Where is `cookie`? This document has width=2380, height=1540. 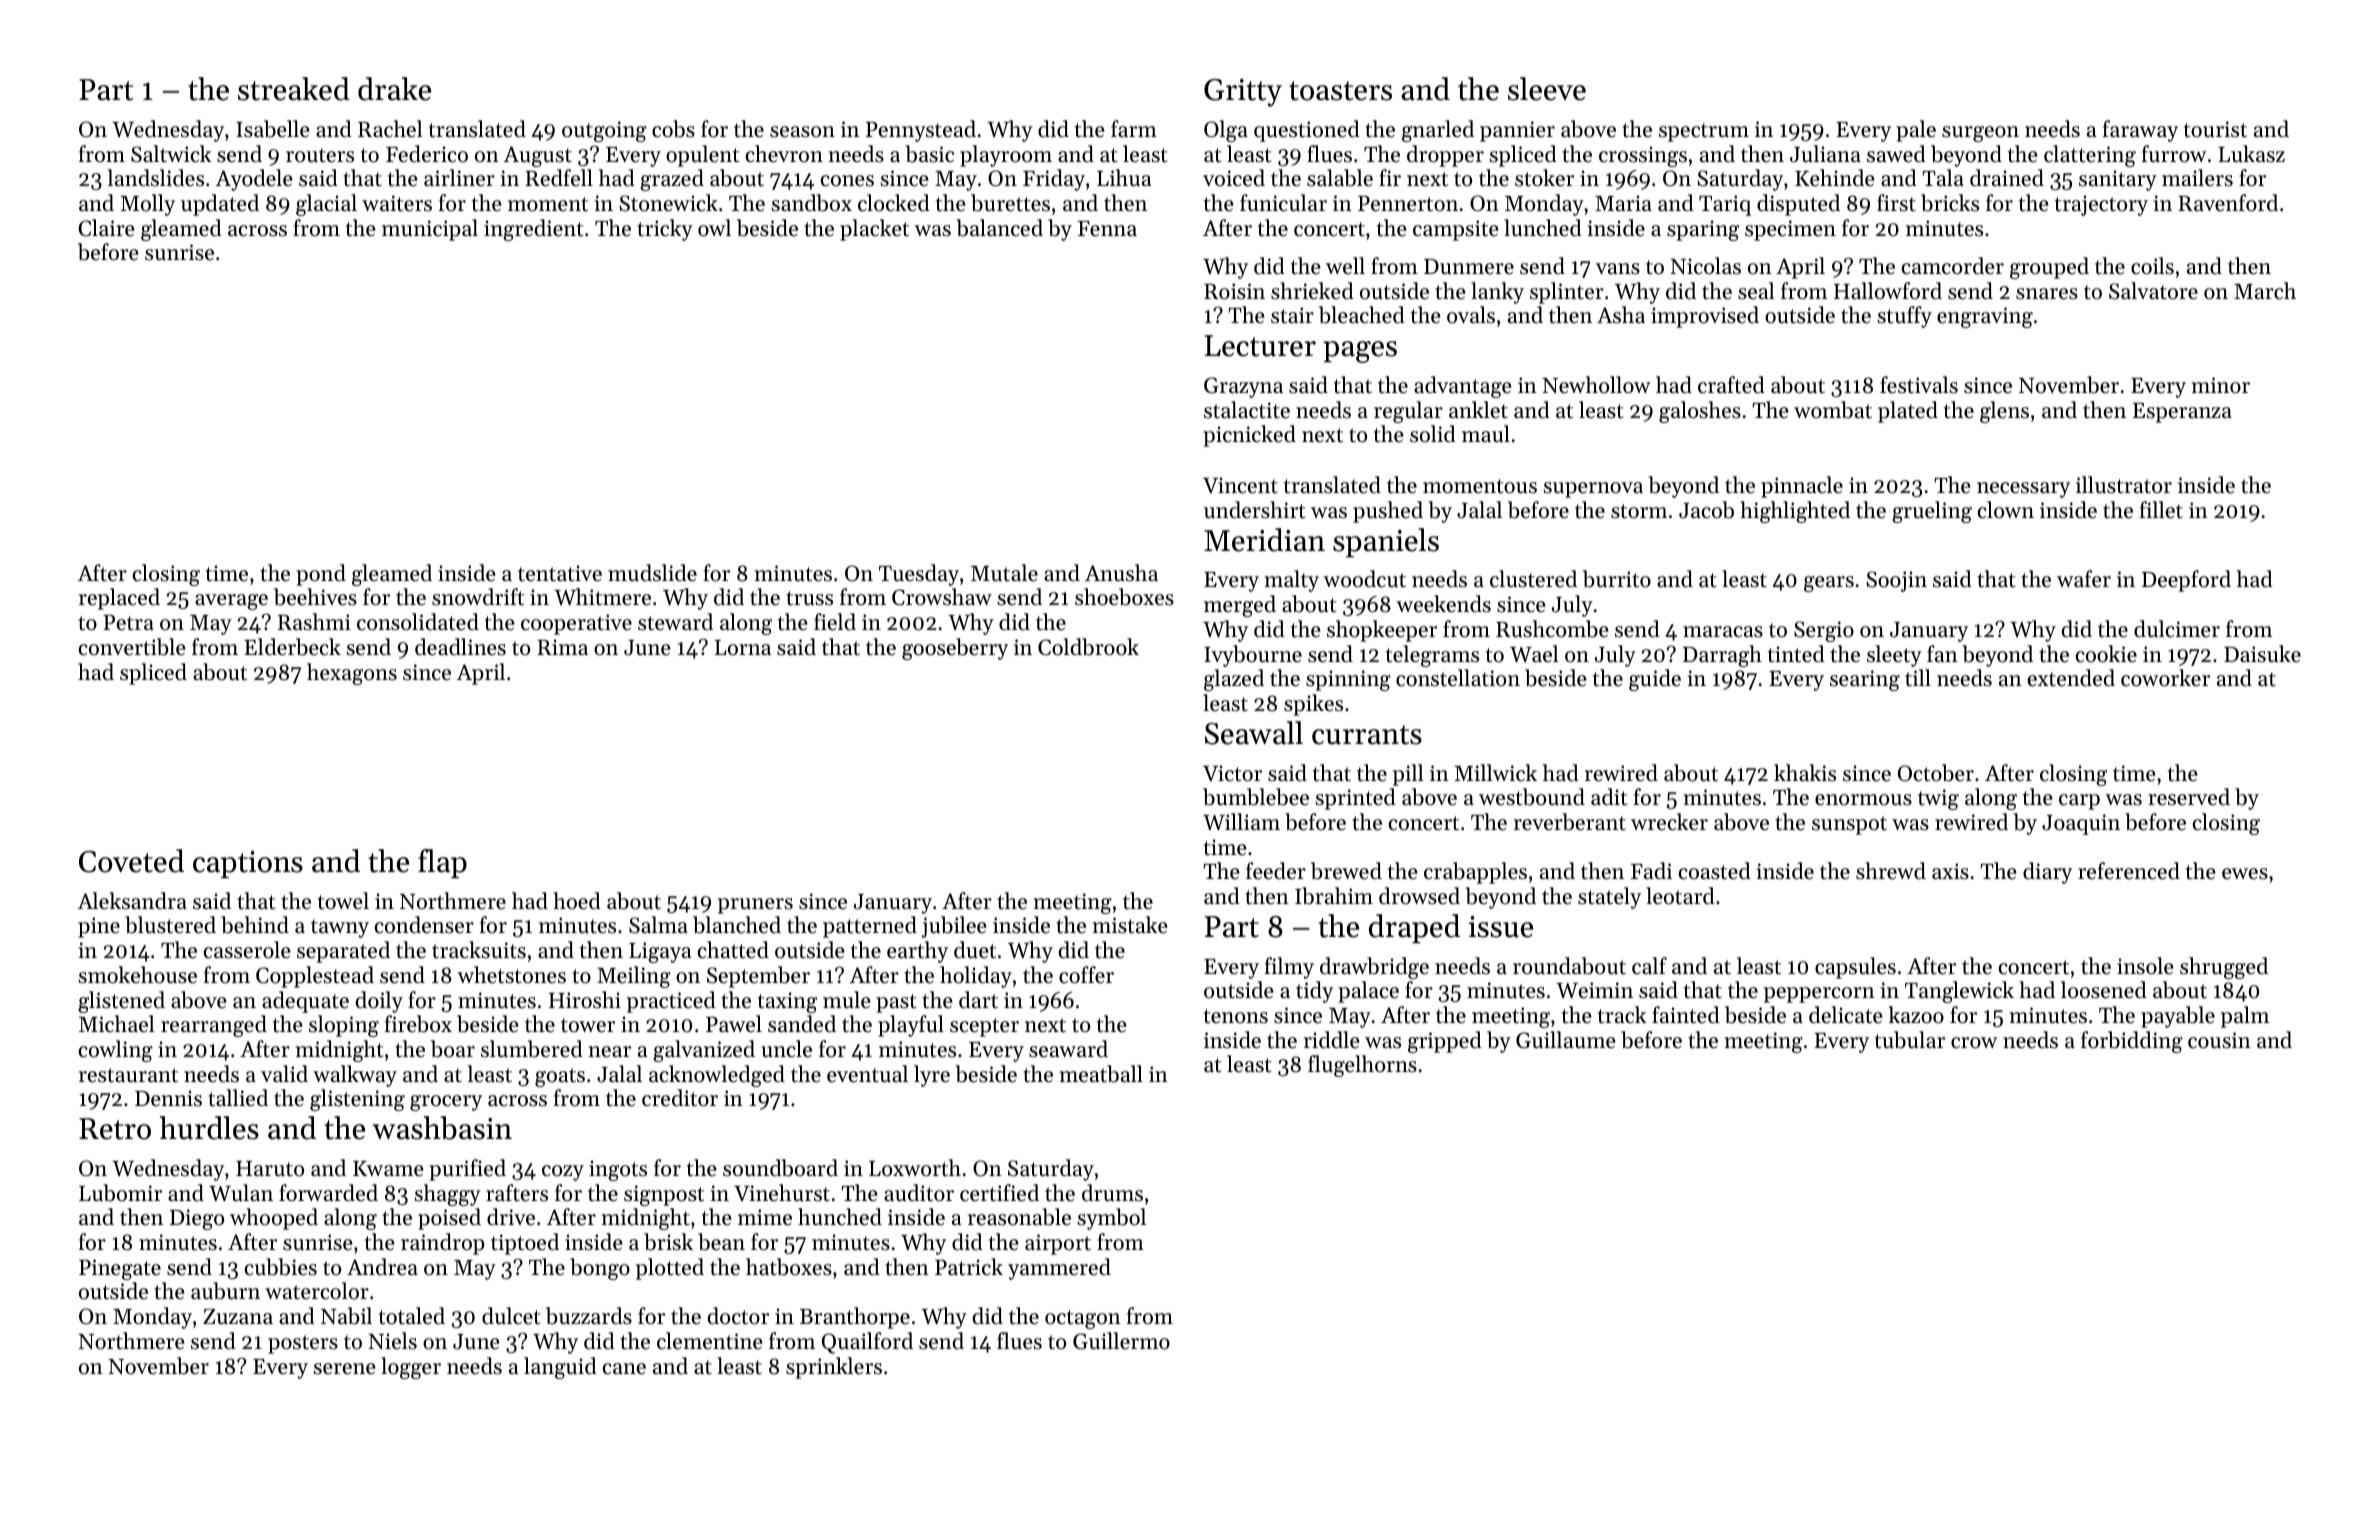
cookie is located at coordinates (2106, 654).
